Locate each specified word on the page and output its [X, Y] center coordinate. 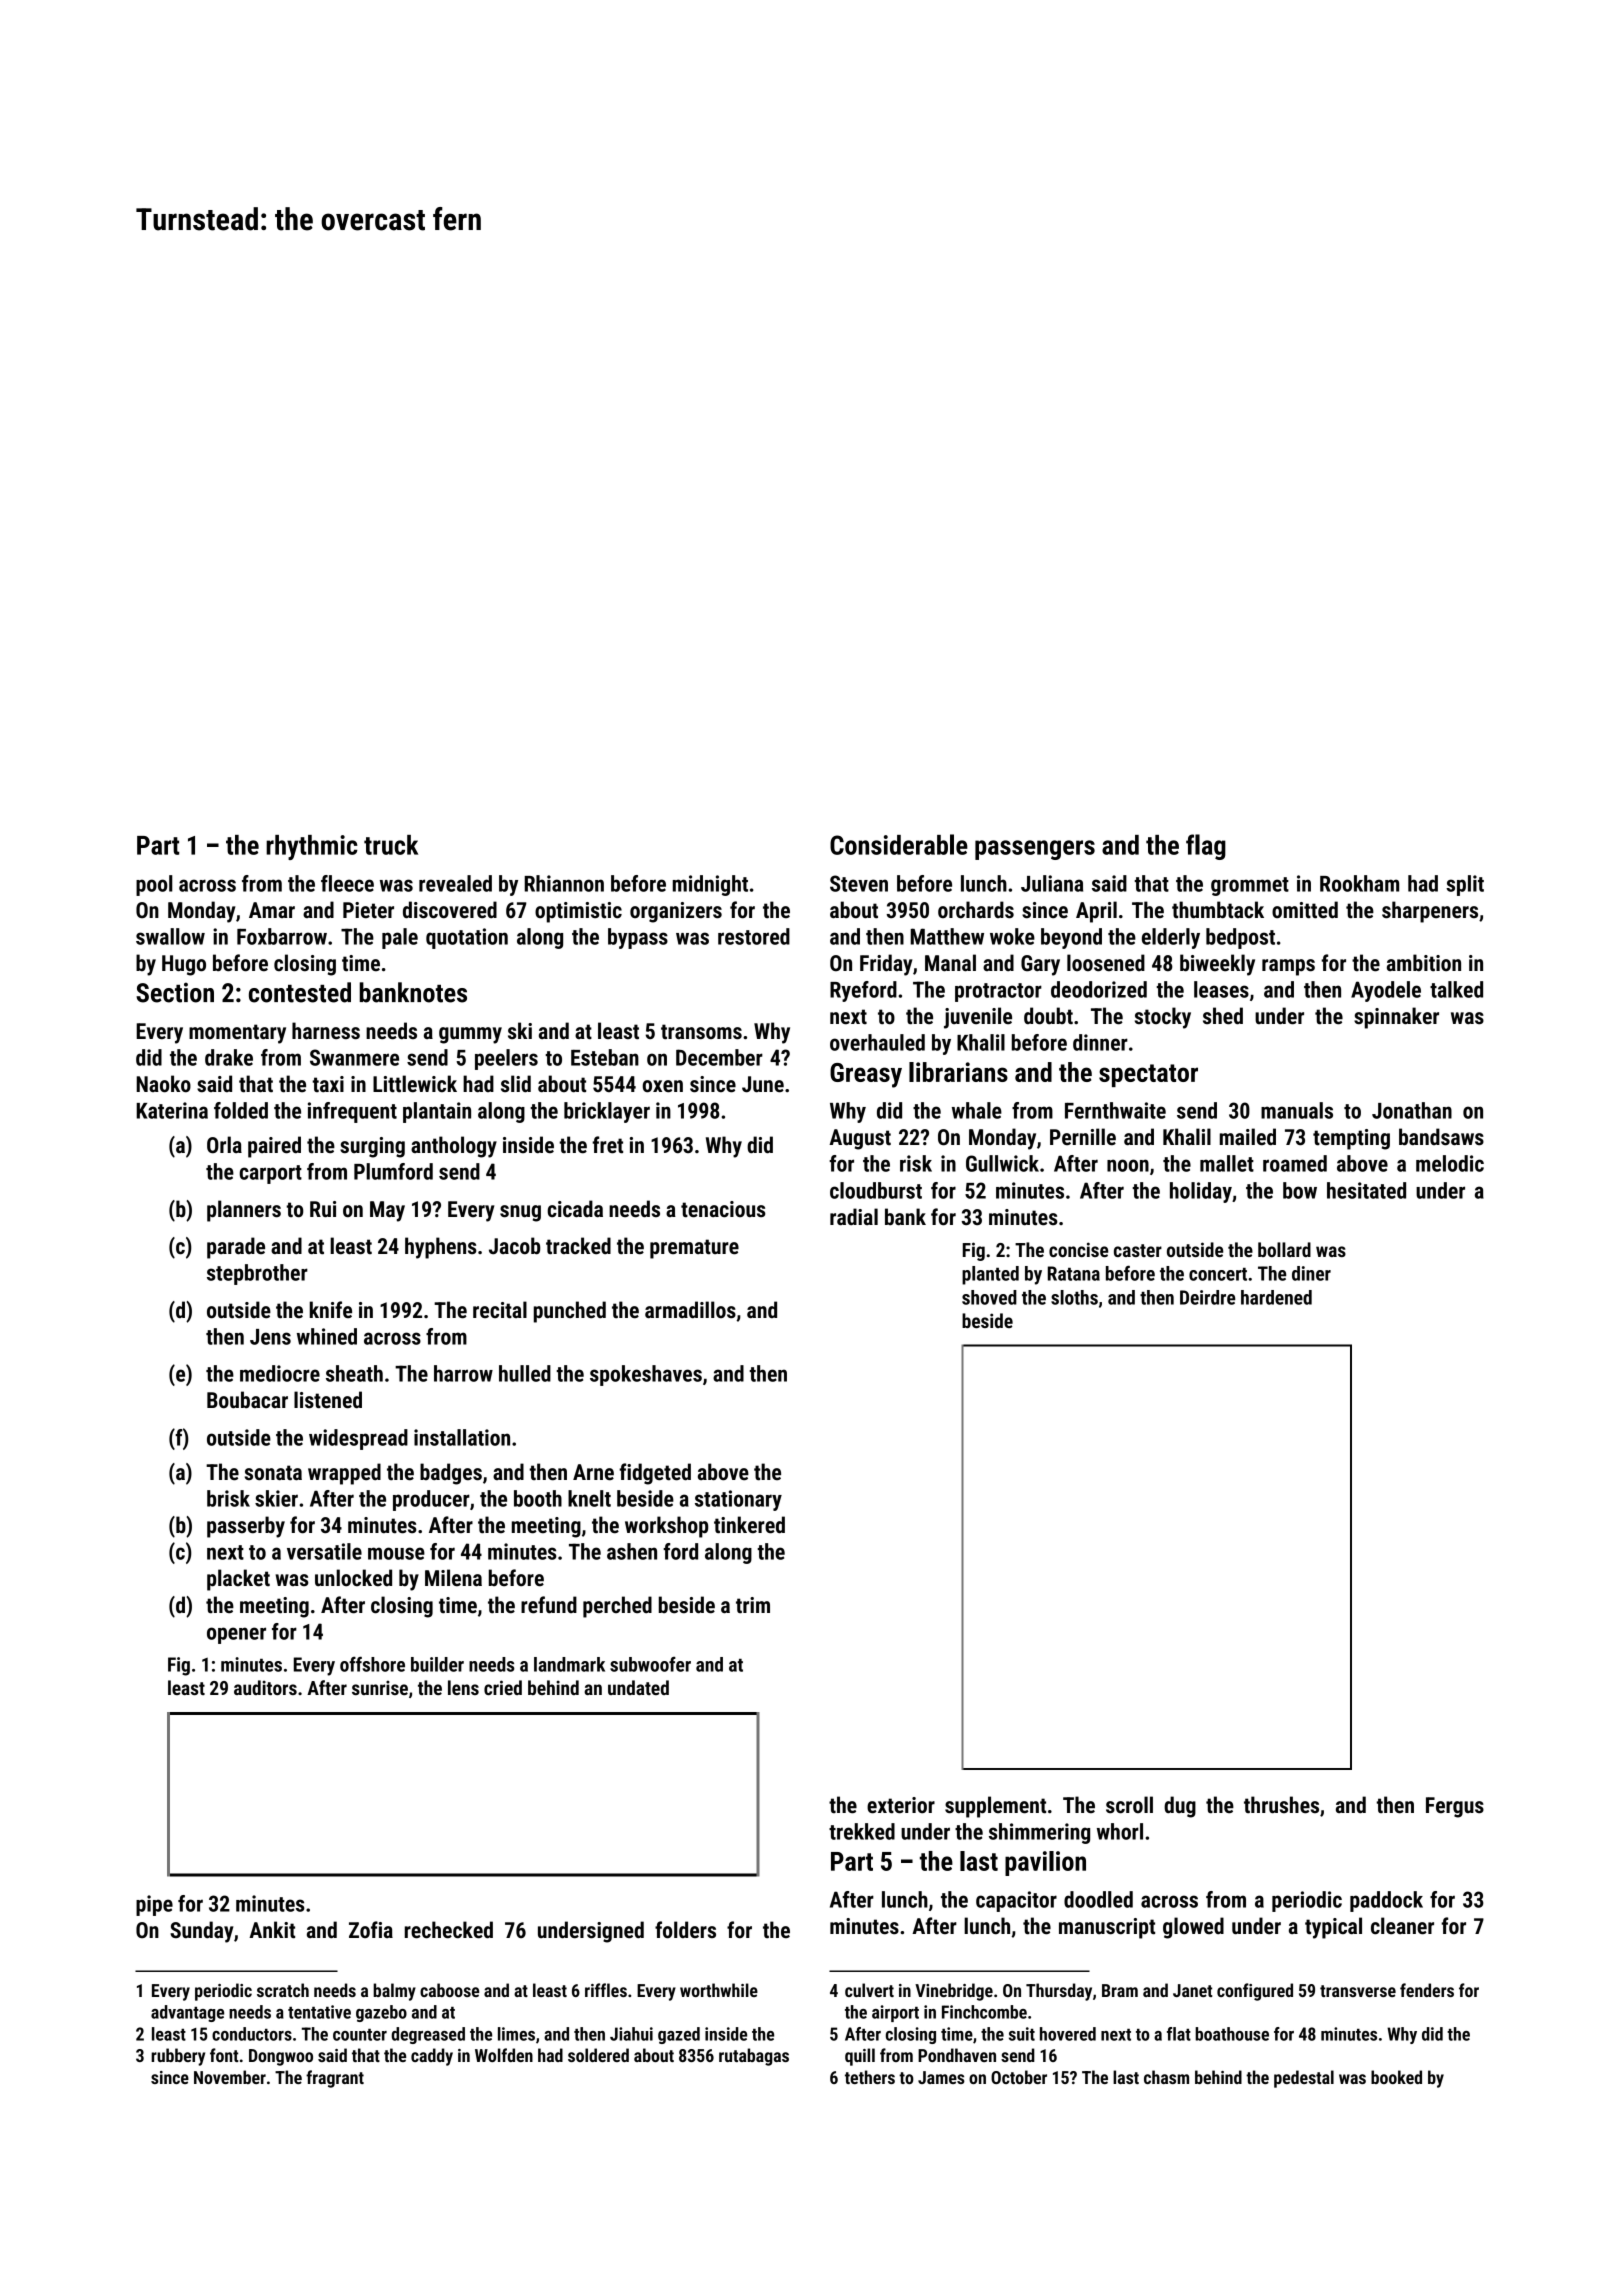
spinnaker [1396, 1018]
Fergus [1455, 1807]
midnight [710, 885]
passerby [246, 1527]
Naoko [163, 1084]
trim [753, 1605]
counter [360, 2035]
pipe [154, 1905]
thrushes [1281, 1805]
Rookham [1359, 883]
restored [754, 936]
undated [638, 1687]
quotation [467, 938]
